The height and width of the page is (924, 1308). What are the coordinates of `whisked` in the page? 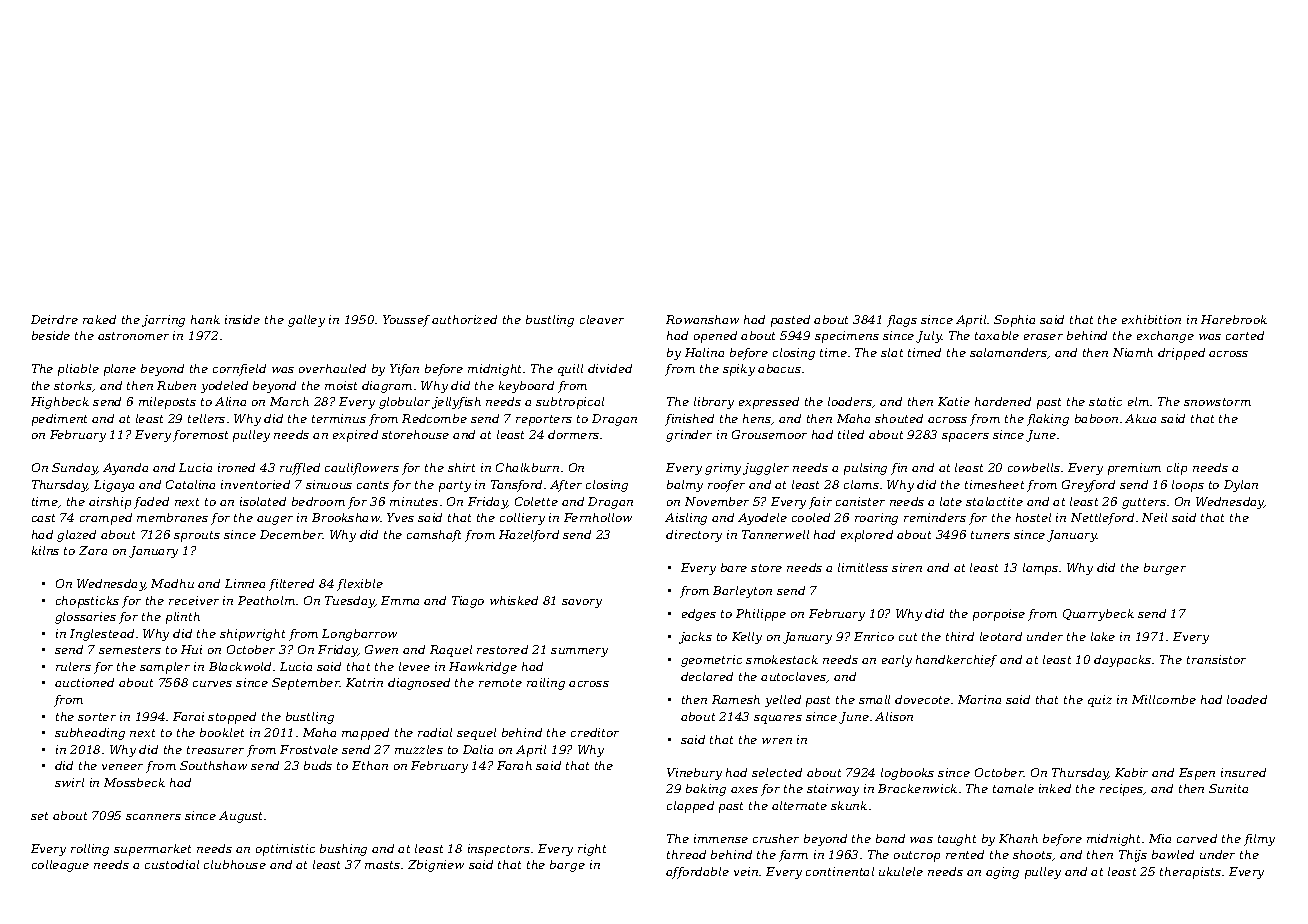 It's located at (514, 600).
